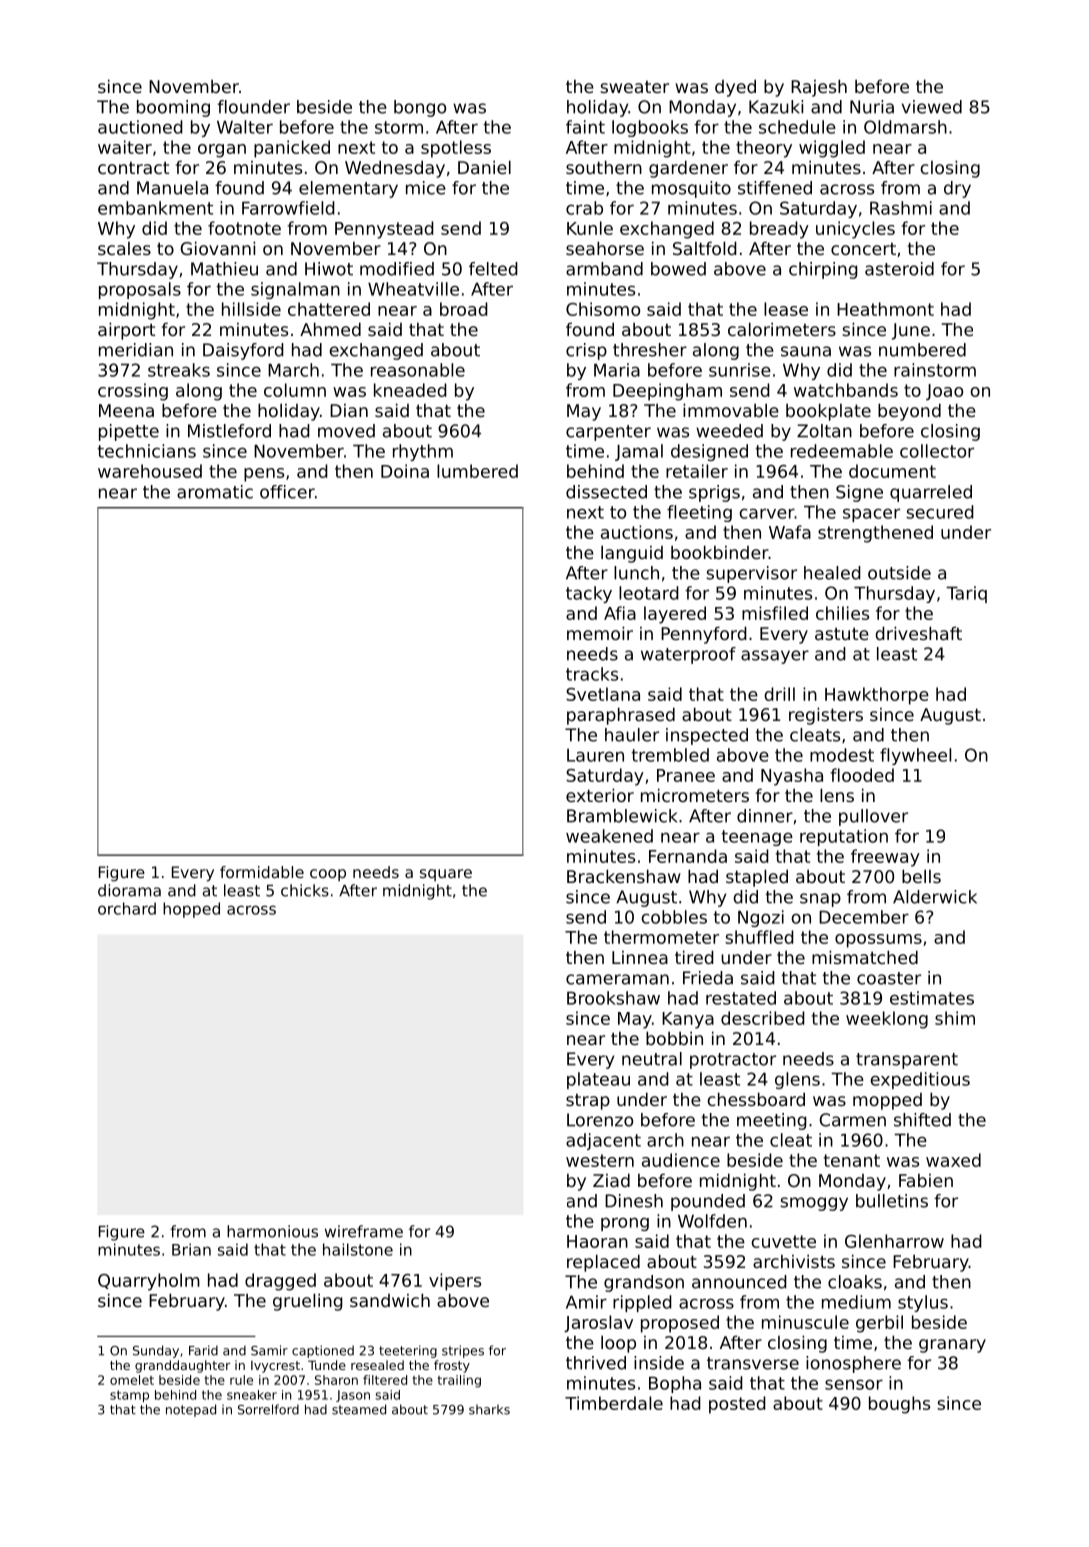 This page has height=1547, width=1089. I want to click on Giovanni, so click(218, 248).
